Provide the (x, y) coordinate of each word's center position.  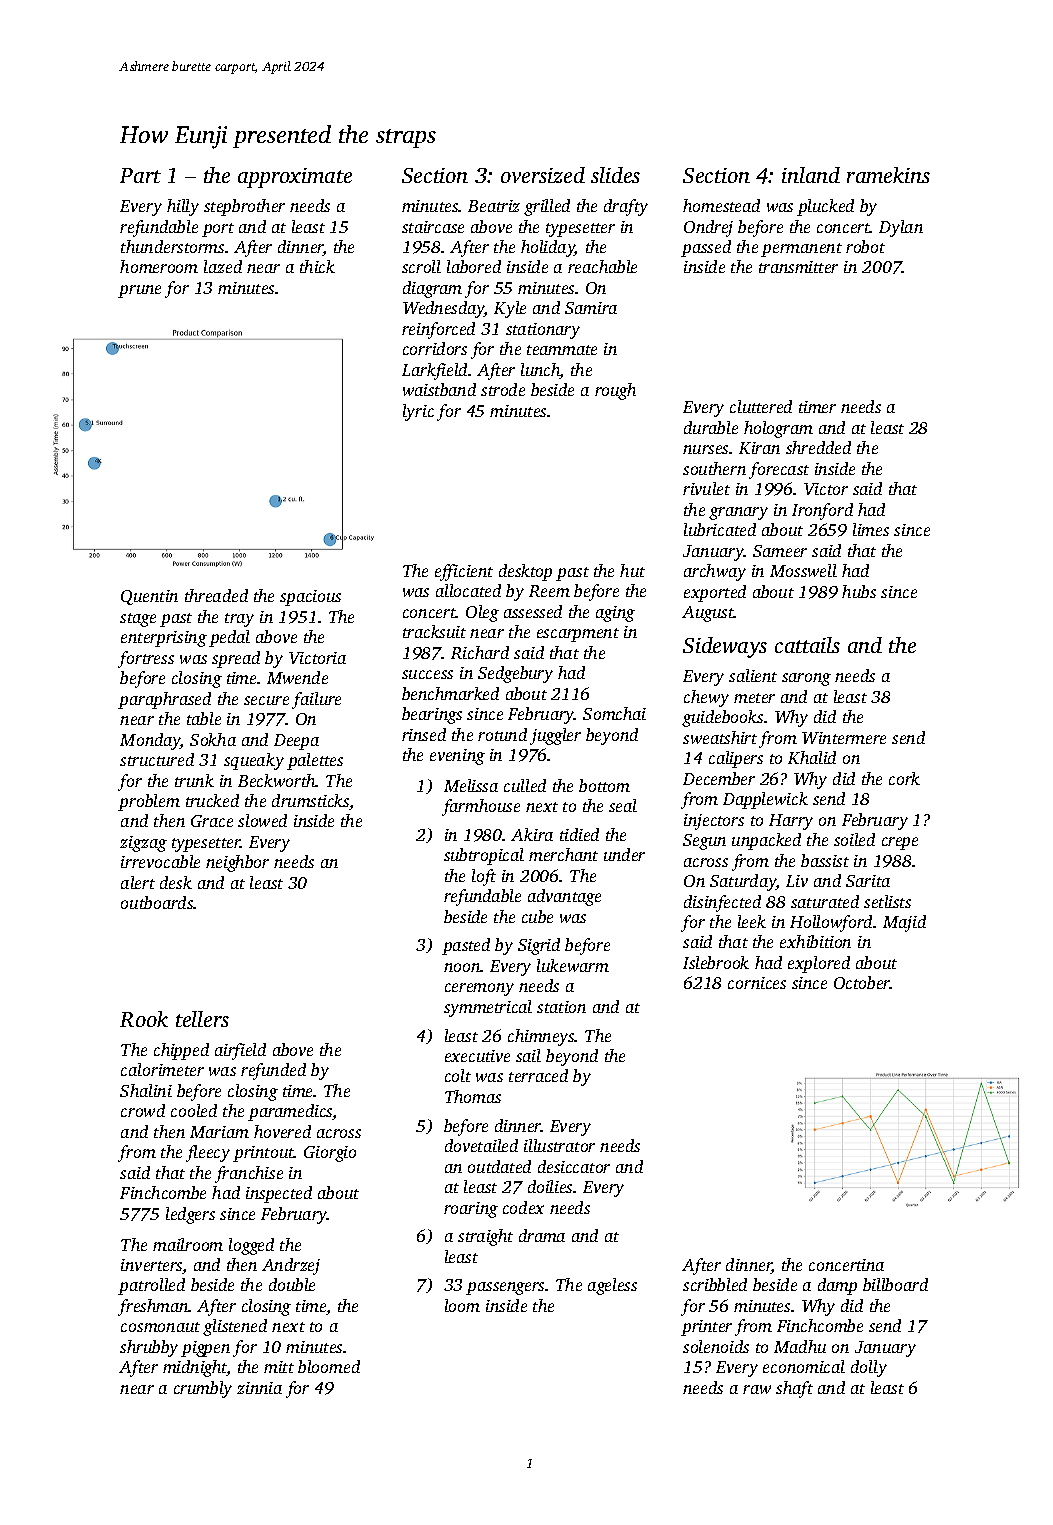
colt (458, 1075)
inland (811, 175)
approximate (295, 178)
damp (837, 1286)
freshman (153, 1307)
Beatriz (494, 206)
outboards (157, 902)
